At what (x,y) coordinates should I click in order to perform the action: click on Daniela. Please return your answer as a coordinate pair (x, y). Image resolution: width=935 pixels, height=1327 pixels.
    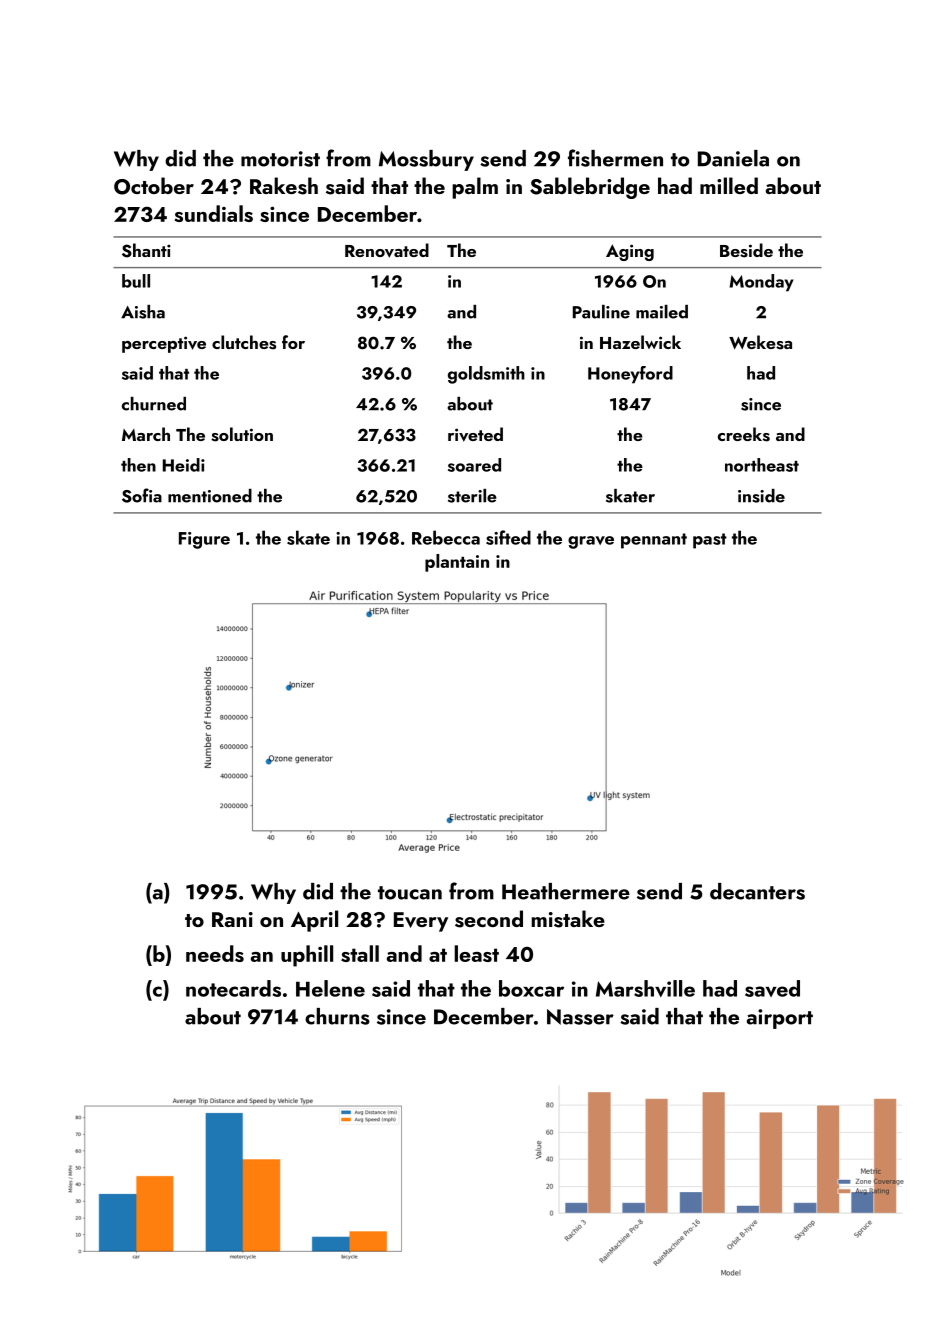
    Looking at the image, I should click on (733, 158).
